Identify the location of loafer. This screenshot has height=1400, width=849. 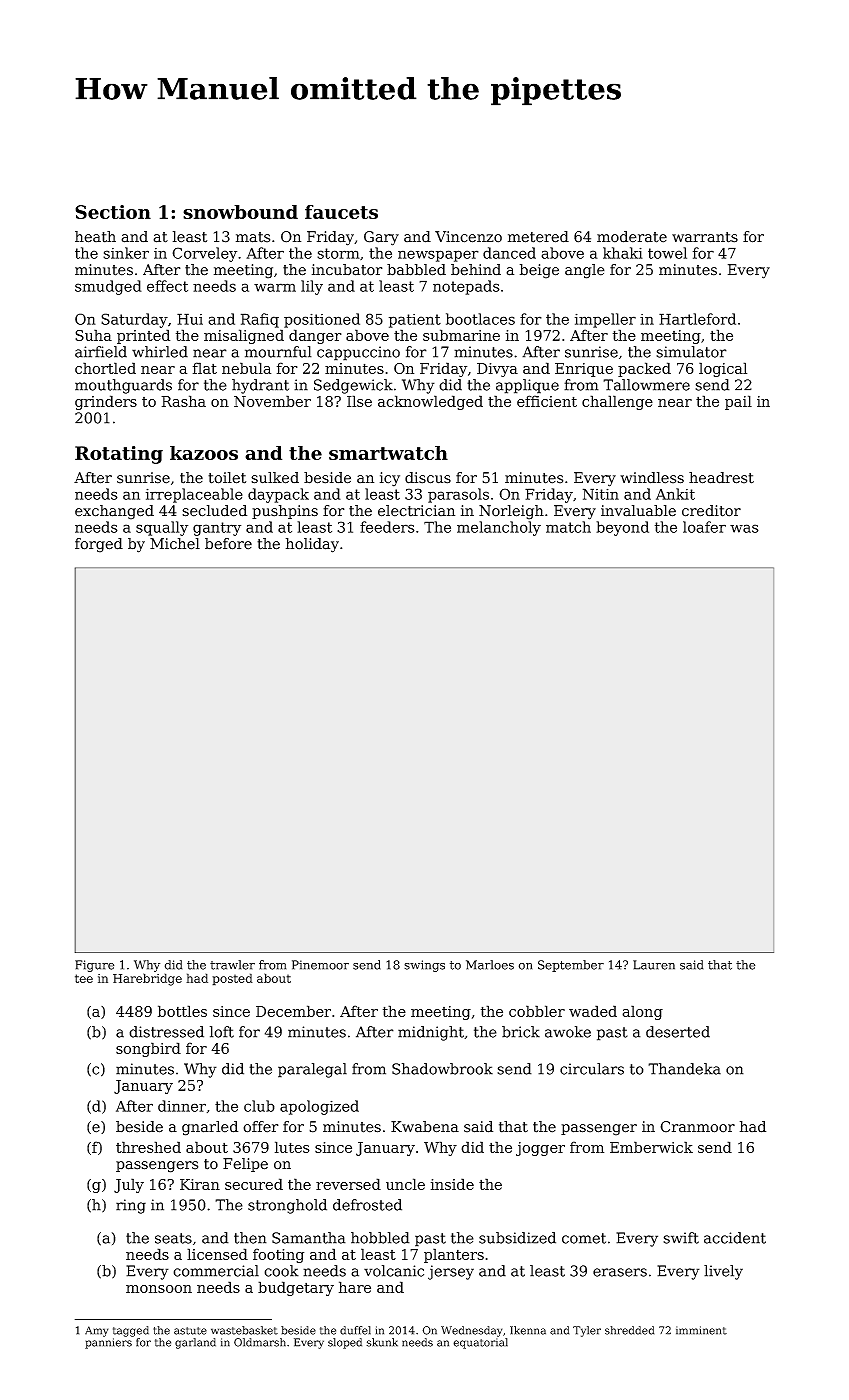
(704, 527).
